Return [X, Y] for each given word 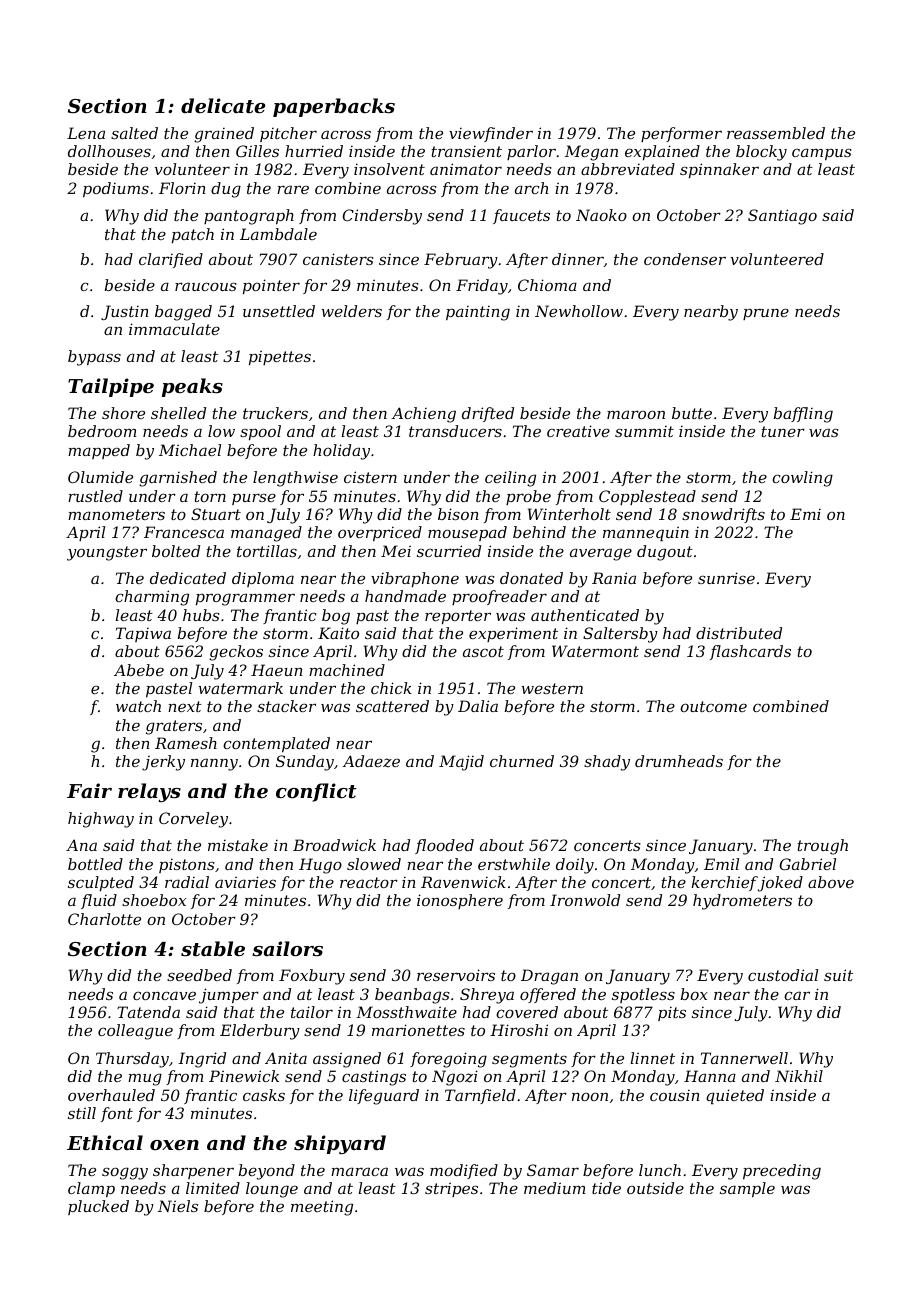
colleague [135, 1032]
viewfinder [491, 134]
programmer [245, 599]
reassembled [776, 133]
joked [780, 884]
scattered [392, 706]
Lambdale [278, 234]
